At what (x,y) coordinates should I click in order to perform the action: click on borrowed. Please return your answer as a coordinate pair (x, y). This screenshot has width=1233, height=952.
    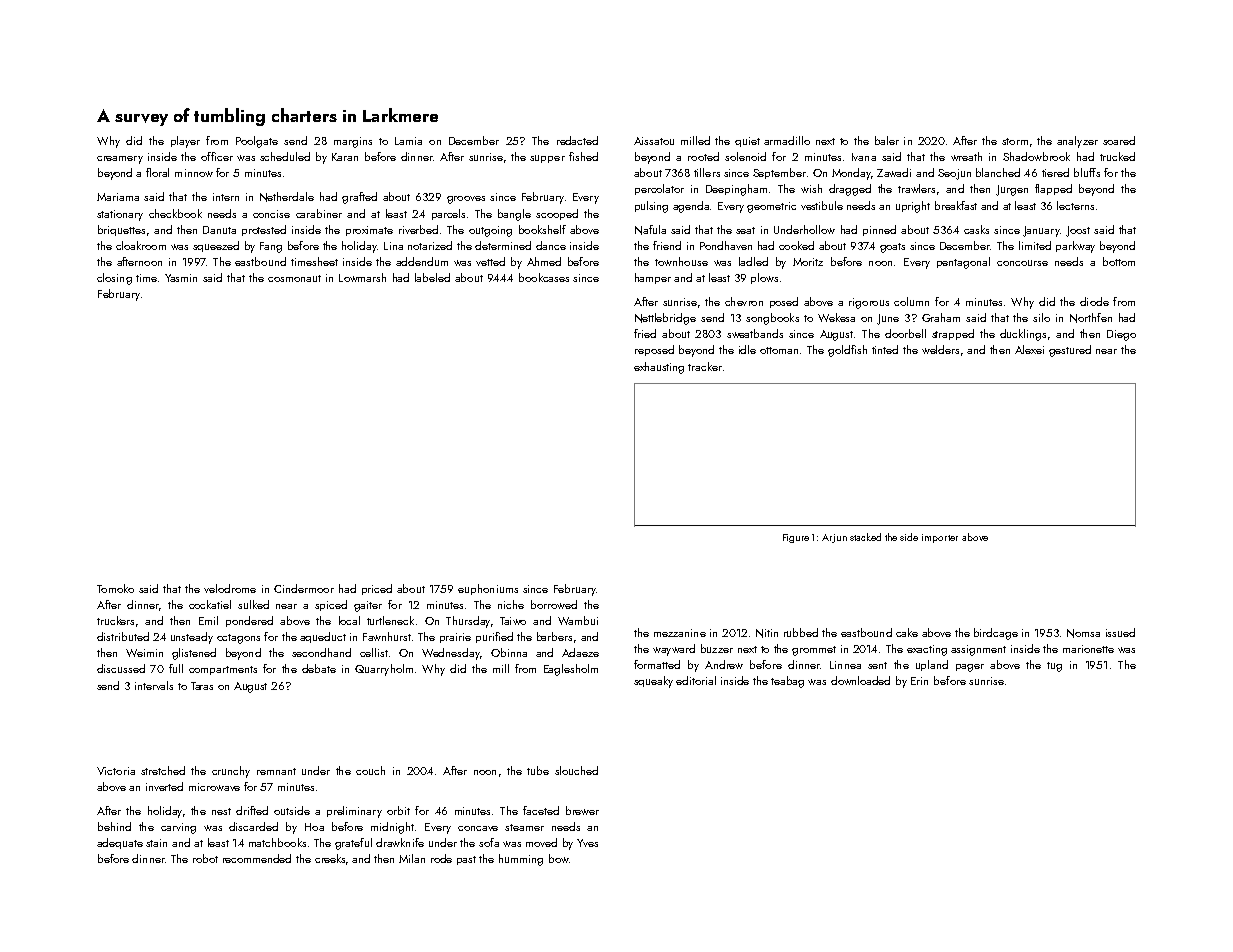
    Looking at the image, I should click on (554, 604).
